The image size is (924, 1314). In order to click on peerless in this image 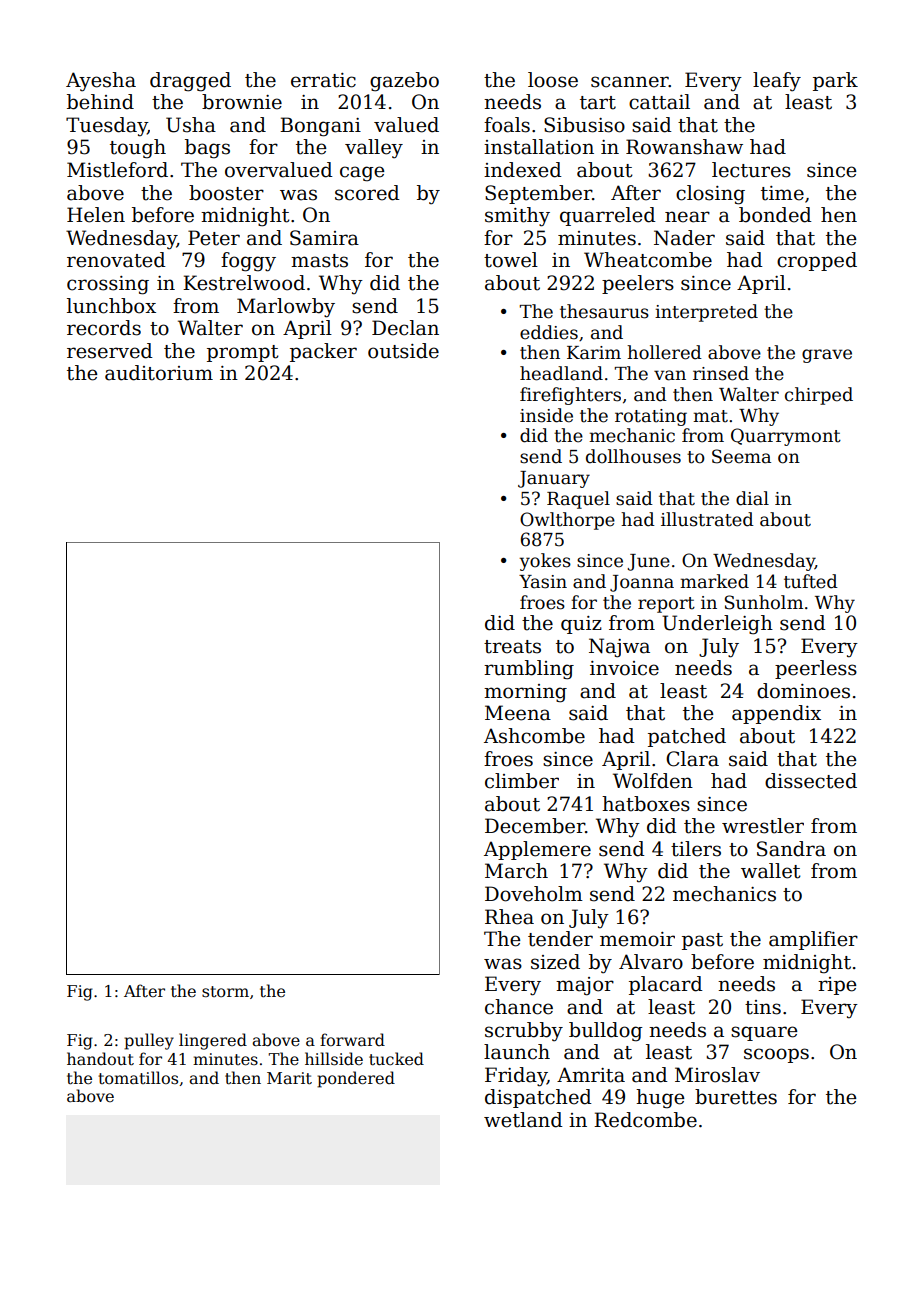, I will do `click(816, 669)`.
